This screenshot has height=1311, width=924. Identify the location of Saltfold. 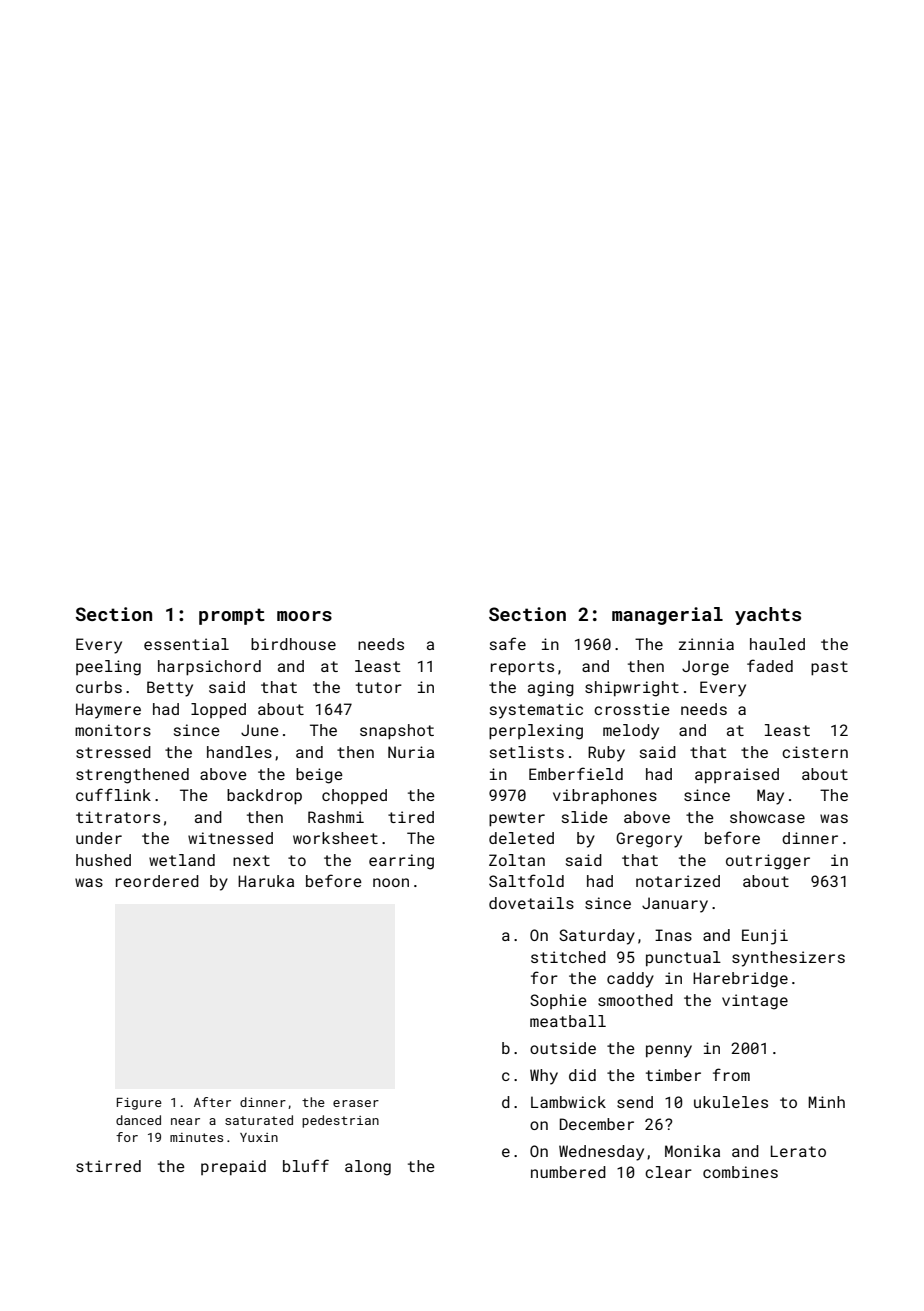
(526, 880).
